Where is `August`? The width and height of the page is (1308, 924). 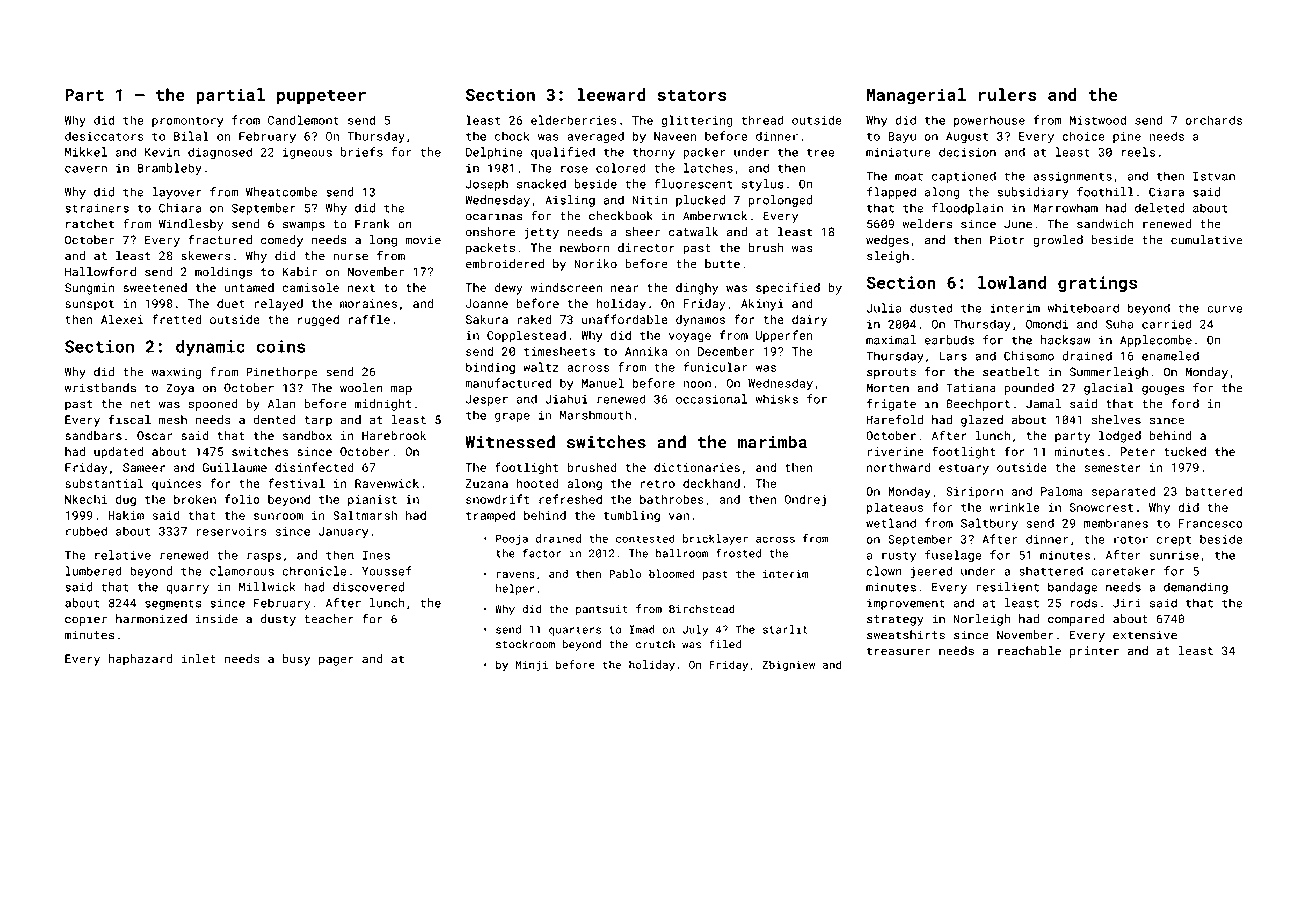 August is located at coordinates (967, 137).
